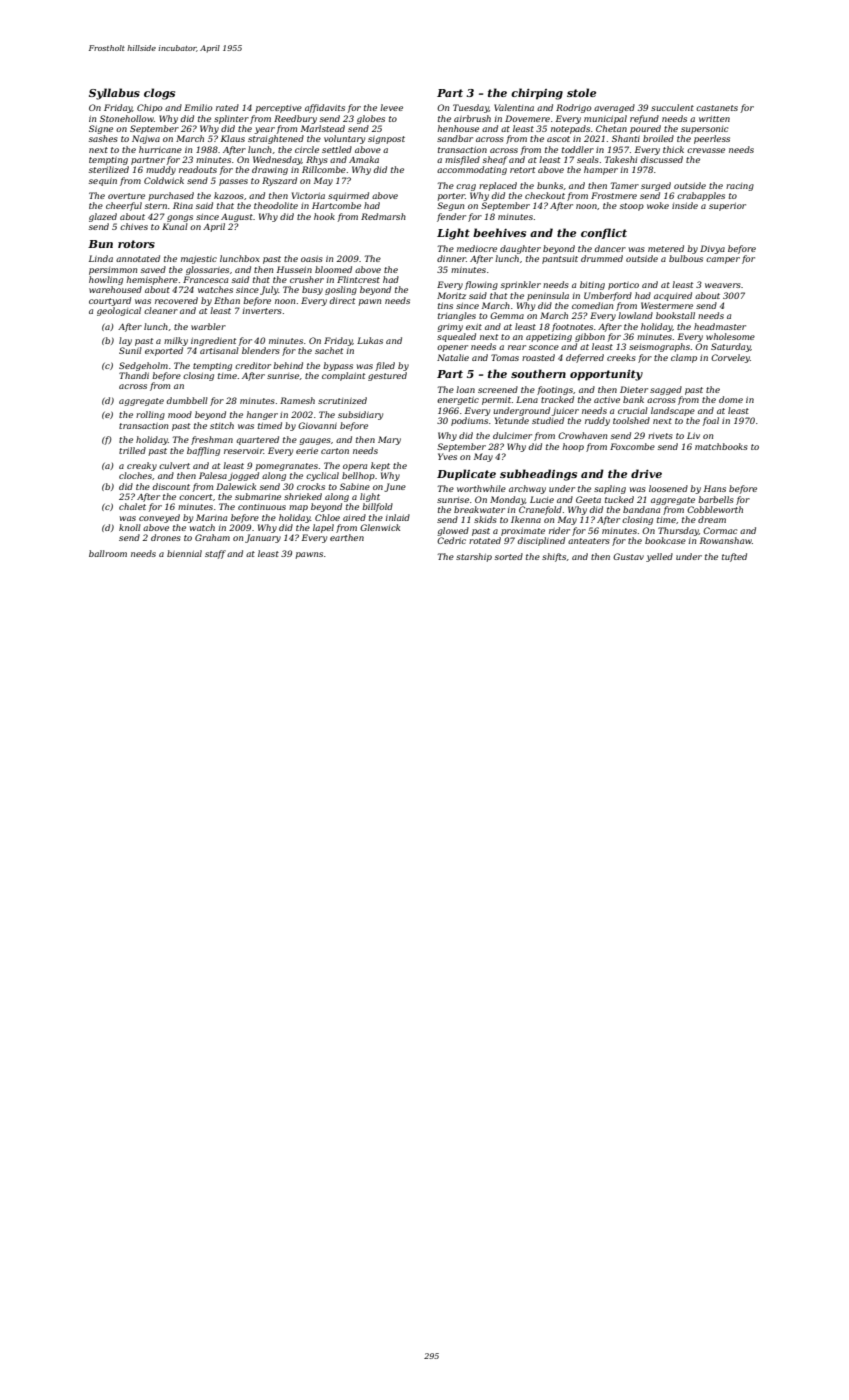  What do you see at coordinates (666, 390) in the document?
I see `sagged` at bounding box center [666, 390].
